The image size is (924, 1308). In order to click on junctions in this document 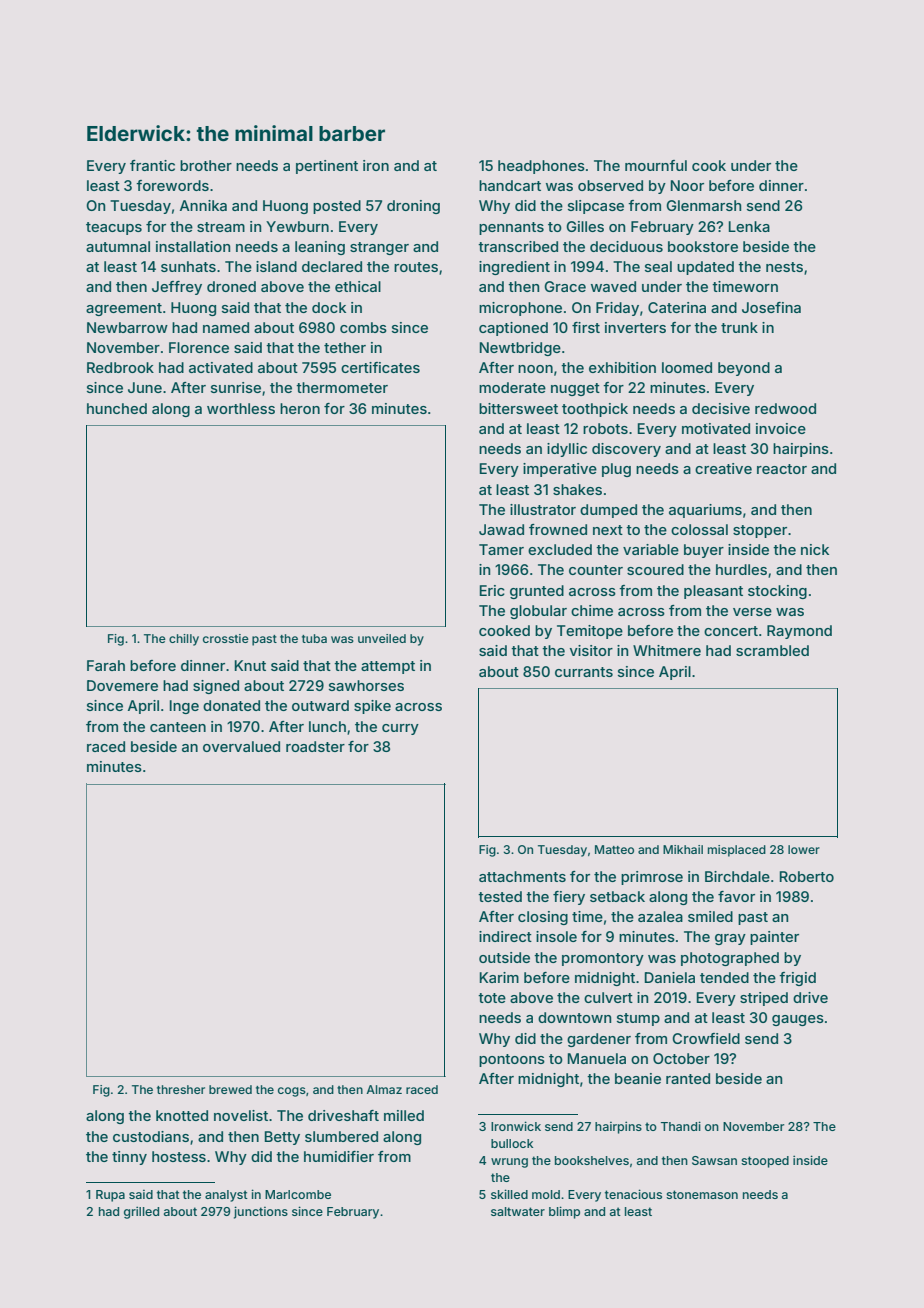, I will do `click(261, 1212)`.
